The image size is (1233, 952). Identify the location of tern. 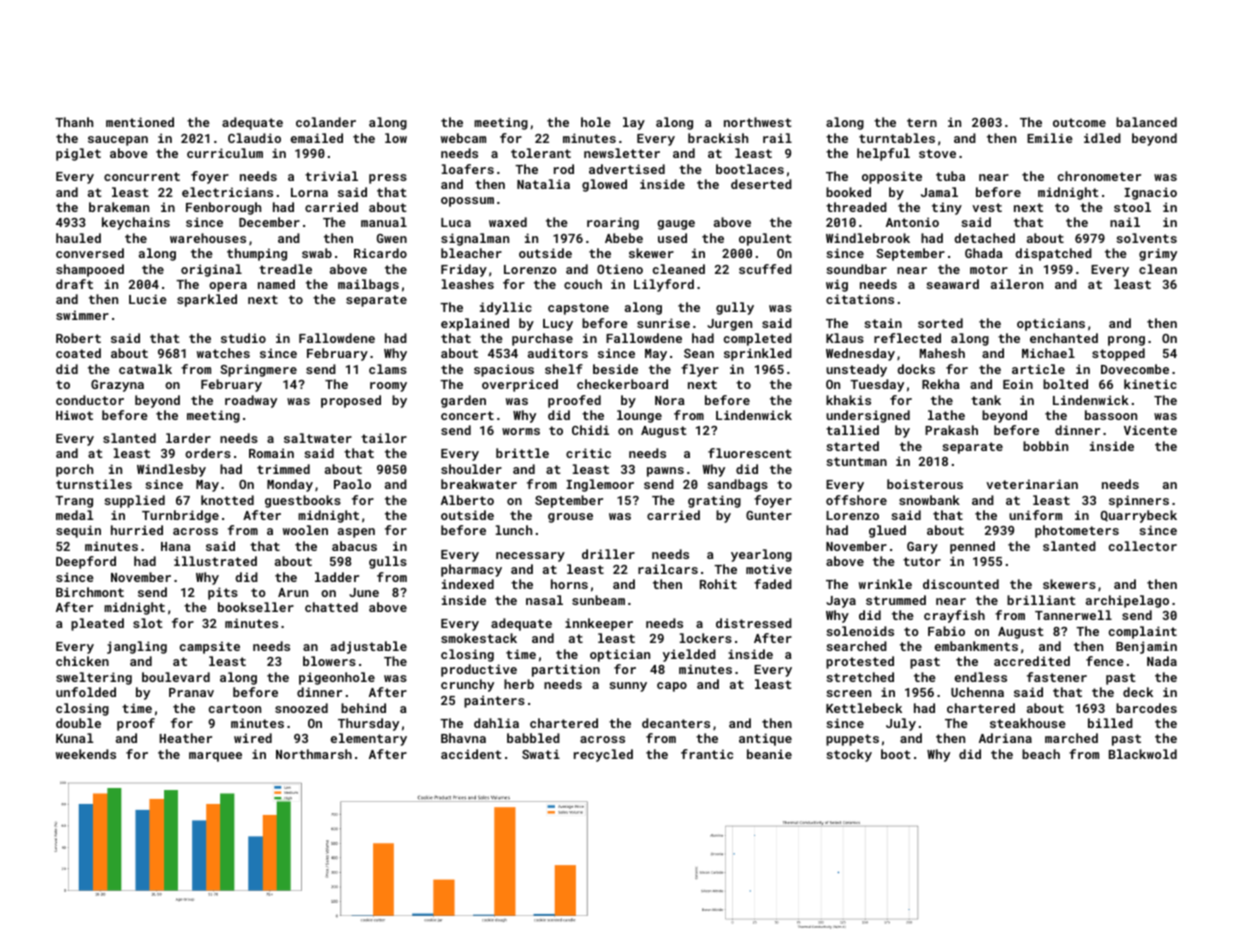
(922, 122).
